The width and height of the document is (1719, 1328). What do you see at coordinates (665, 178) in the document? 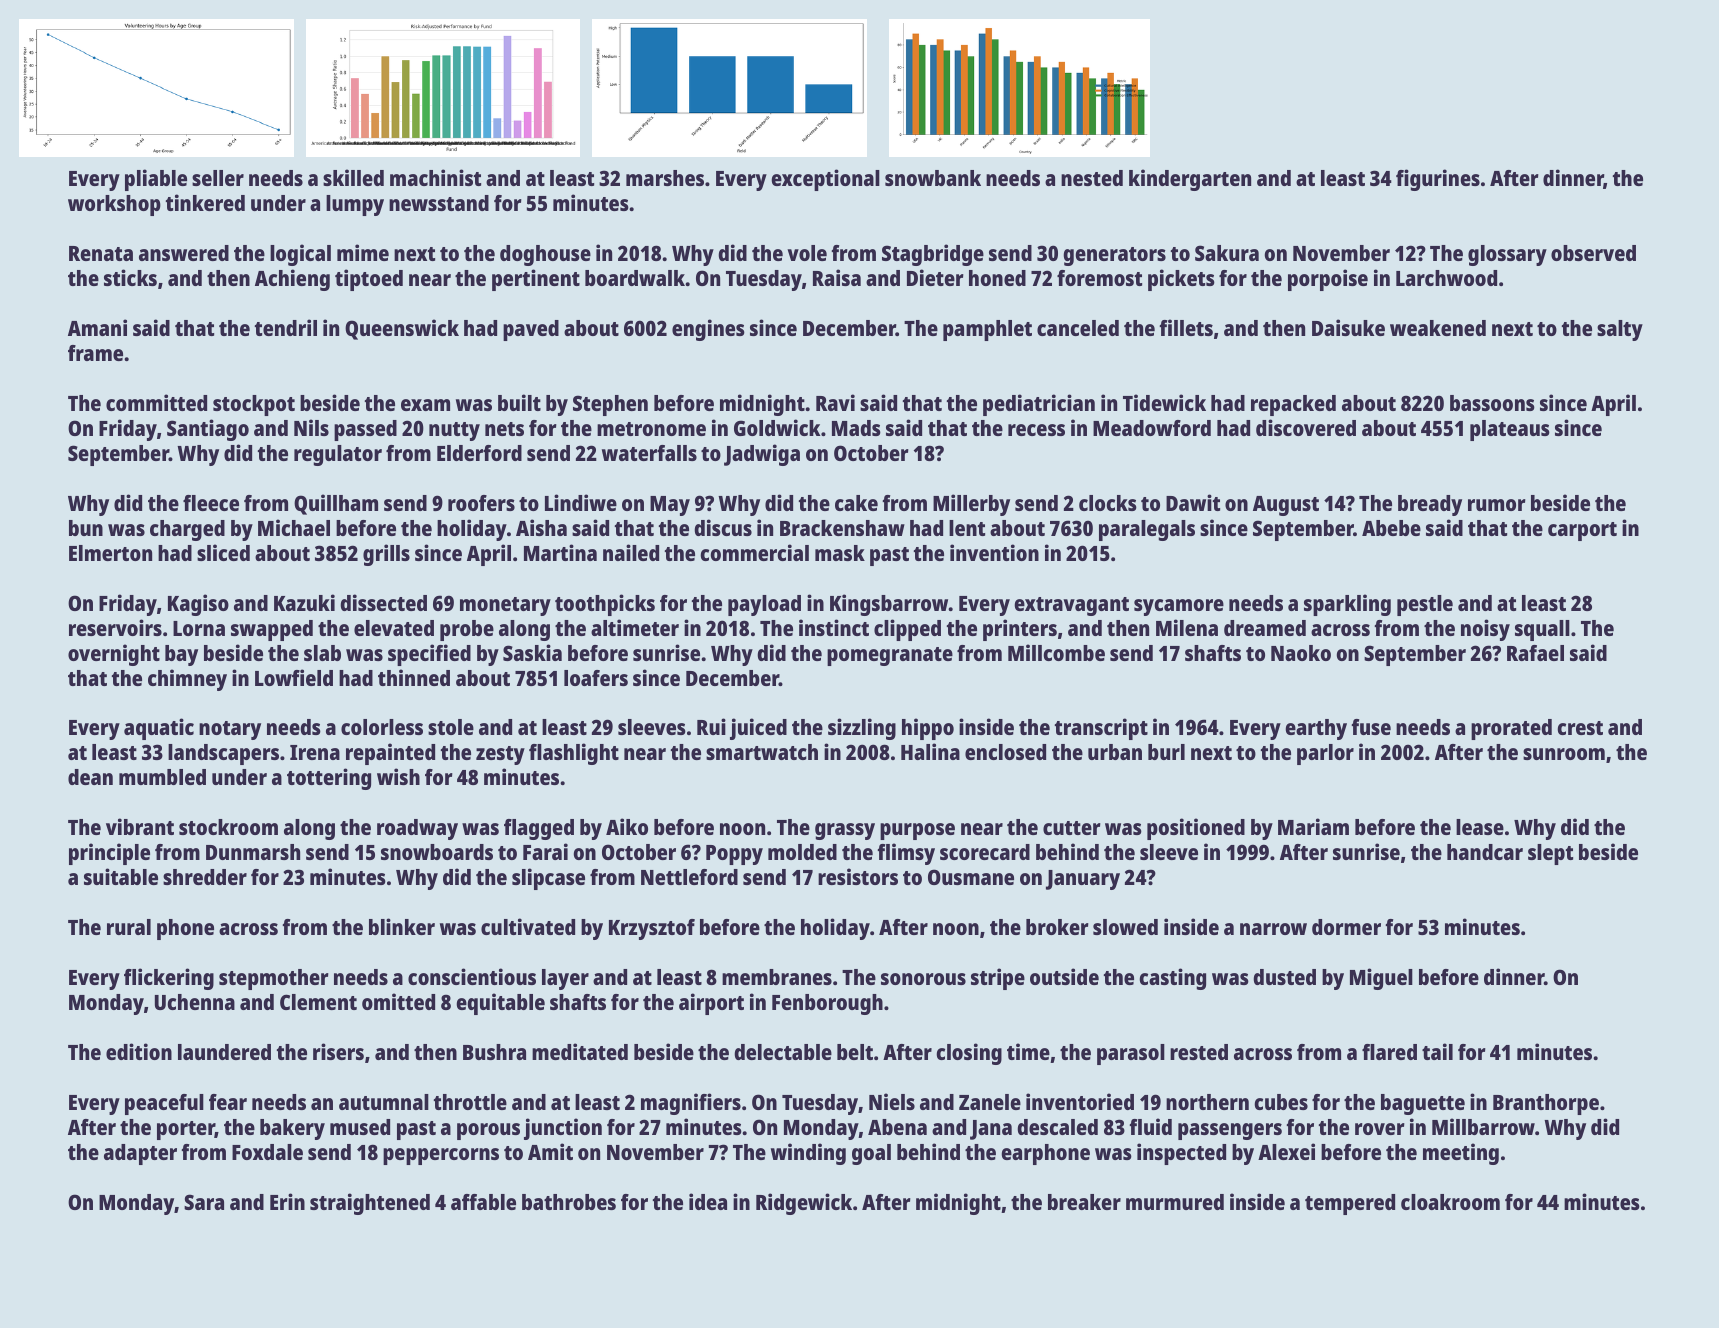
I see `marshes` at bounding box center [665, 178].
